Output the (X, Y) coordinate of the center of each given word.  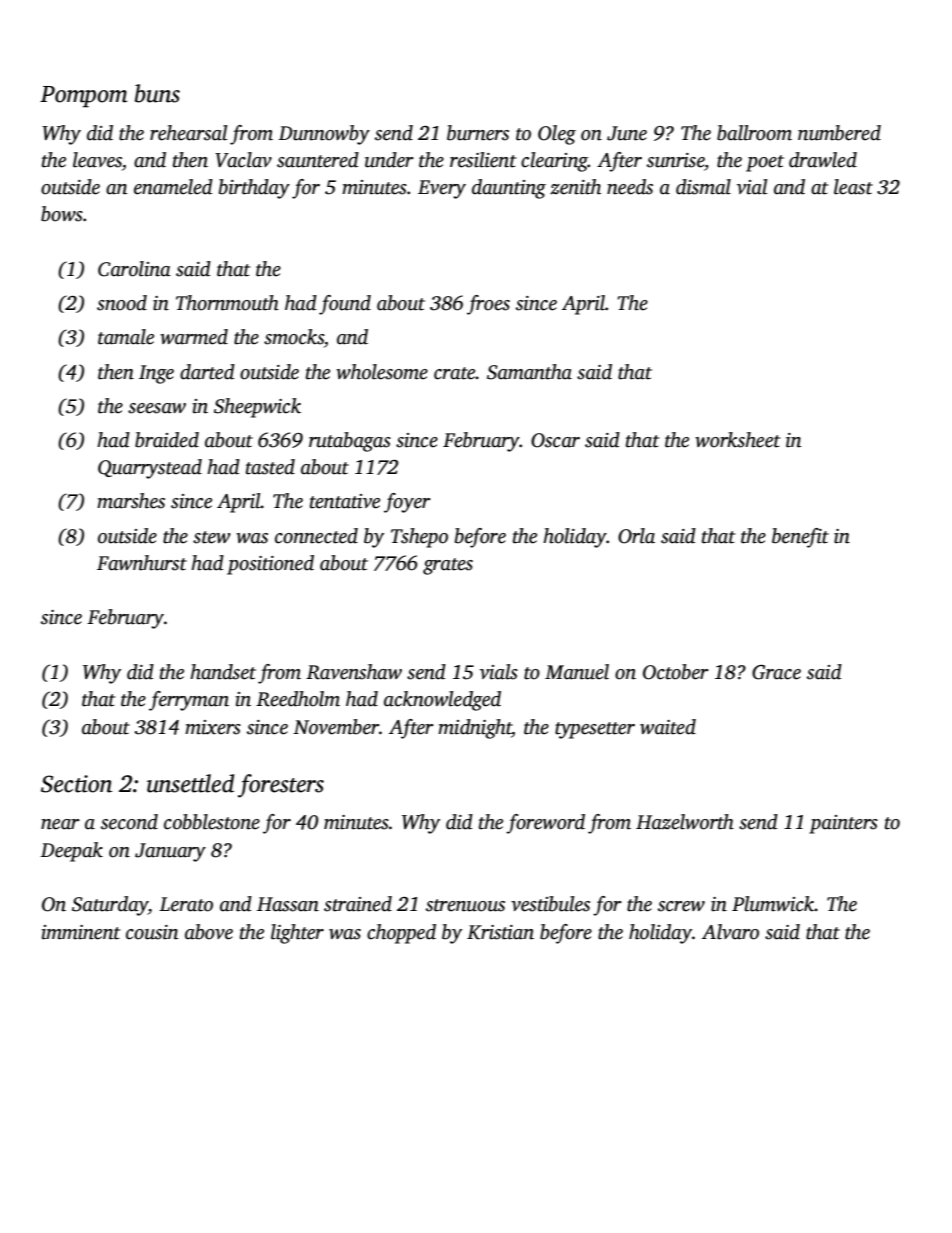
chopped (401, 934)
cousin (152, 932)
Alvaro (730, 932)
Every (442, 189)
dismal (703, 187)
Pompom (84, 97)
